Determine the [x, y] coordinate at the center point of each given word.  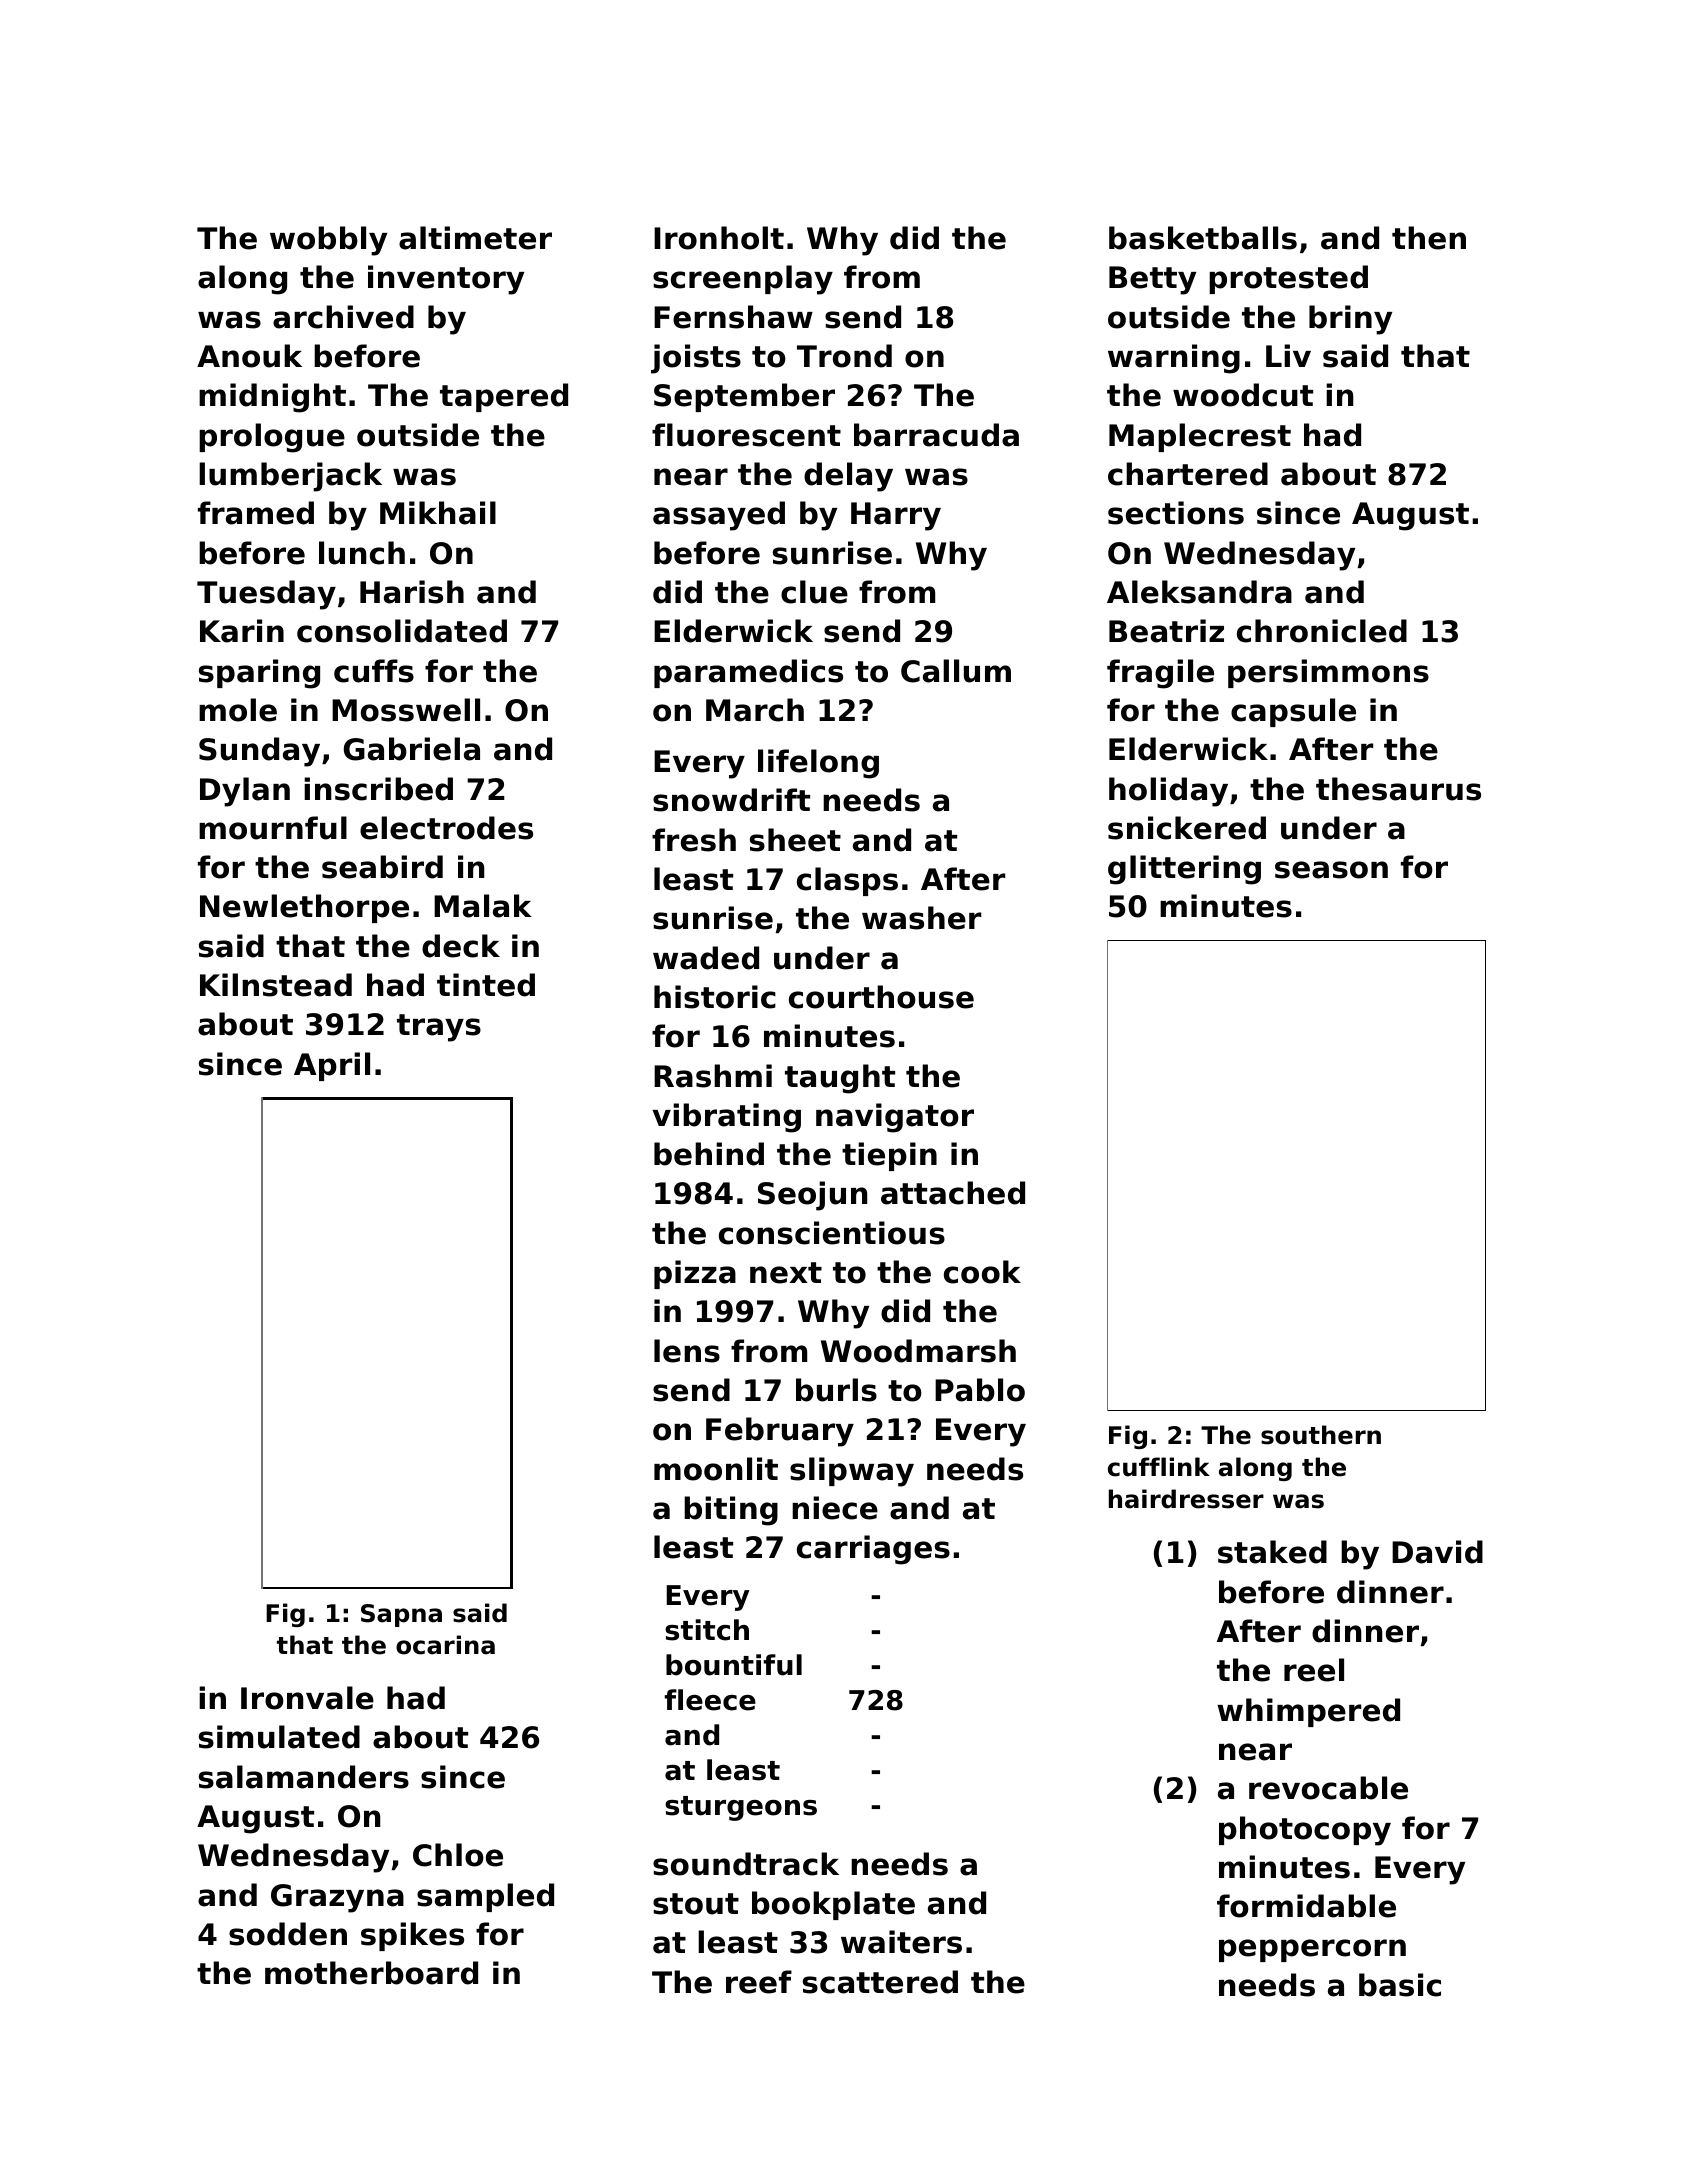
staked [1272, 1552]
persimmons [1328, 673]
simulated [279, 1737]
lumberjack [290, 477]
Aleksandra [1199, 592]
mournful [273, 828]
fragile [1160, 674]
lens [687, 1351]
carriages [873, 1550]
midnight [272, 398]
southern [1321, 1435]
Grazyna [337, 1898]
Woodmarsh [918, 1351]
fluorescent [746, 435]
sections [1176, 513]
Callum [956, 671]
